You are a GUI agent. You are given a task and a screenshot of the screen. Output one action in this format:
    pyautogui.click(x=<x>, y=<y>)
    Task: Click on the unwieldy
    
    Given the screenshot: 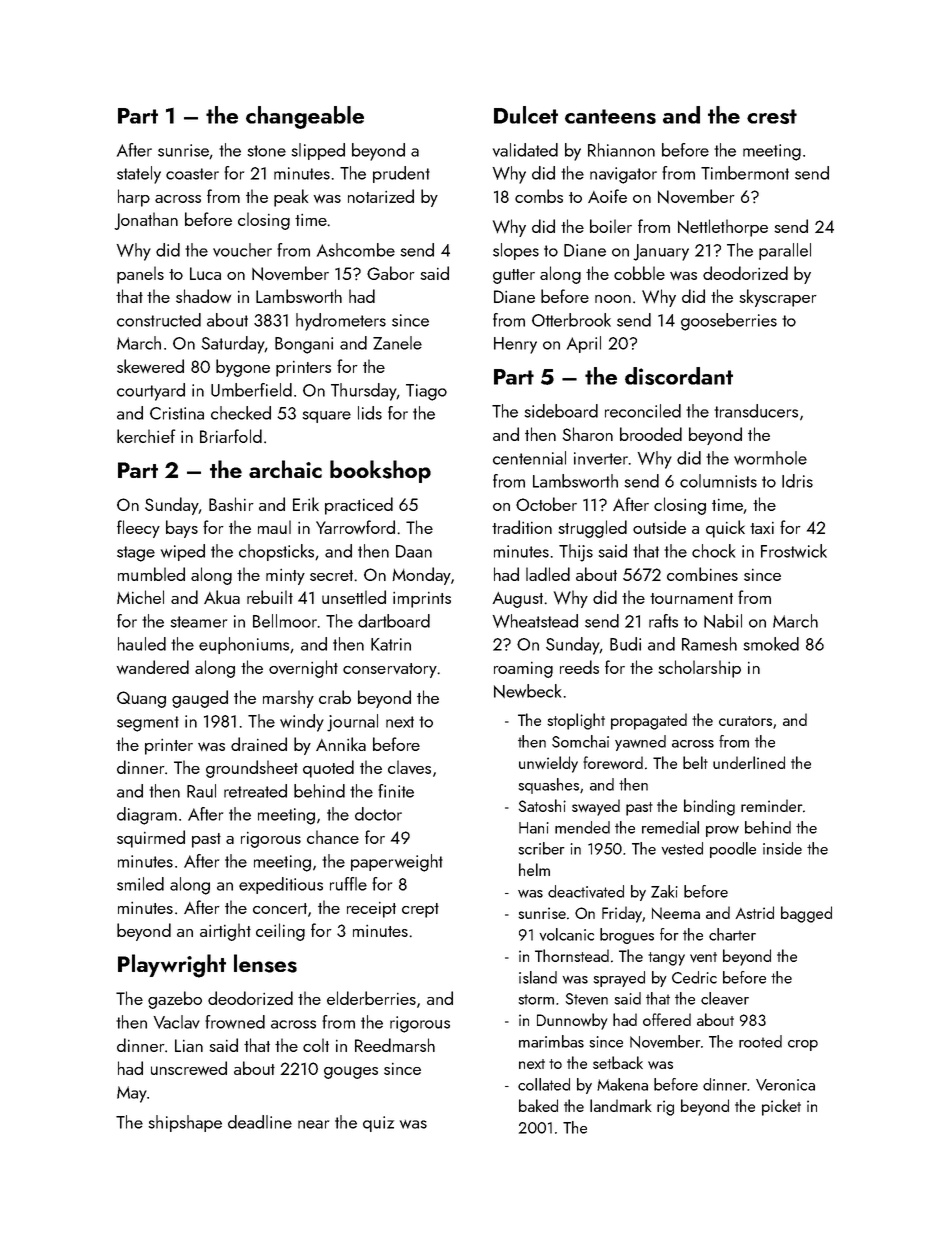 What is the action you would take?
    pyautogui.click(x=548, y=764)
